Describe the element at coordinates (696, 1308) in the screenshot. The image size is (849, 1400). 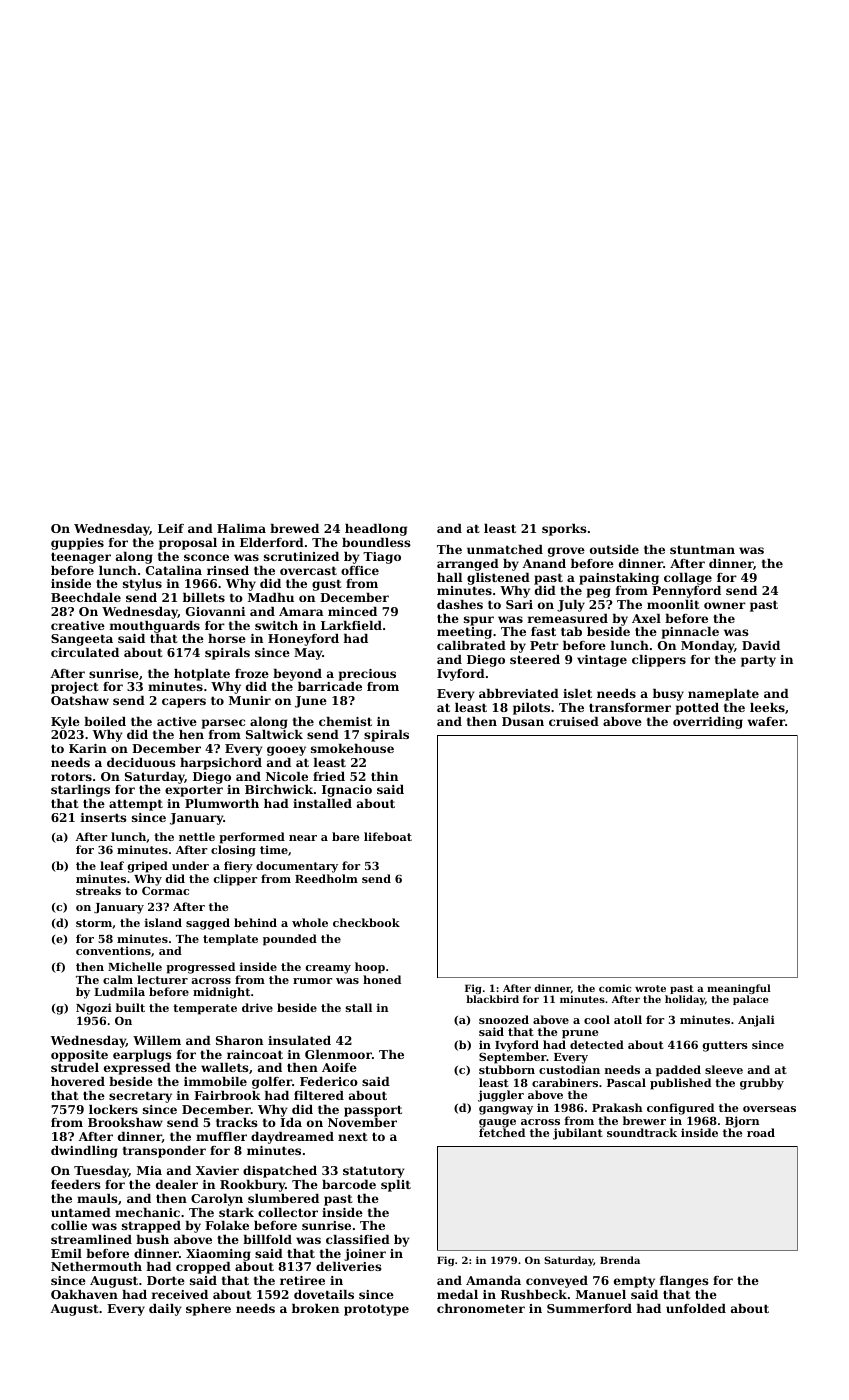
I see `unfolded` at that location.
